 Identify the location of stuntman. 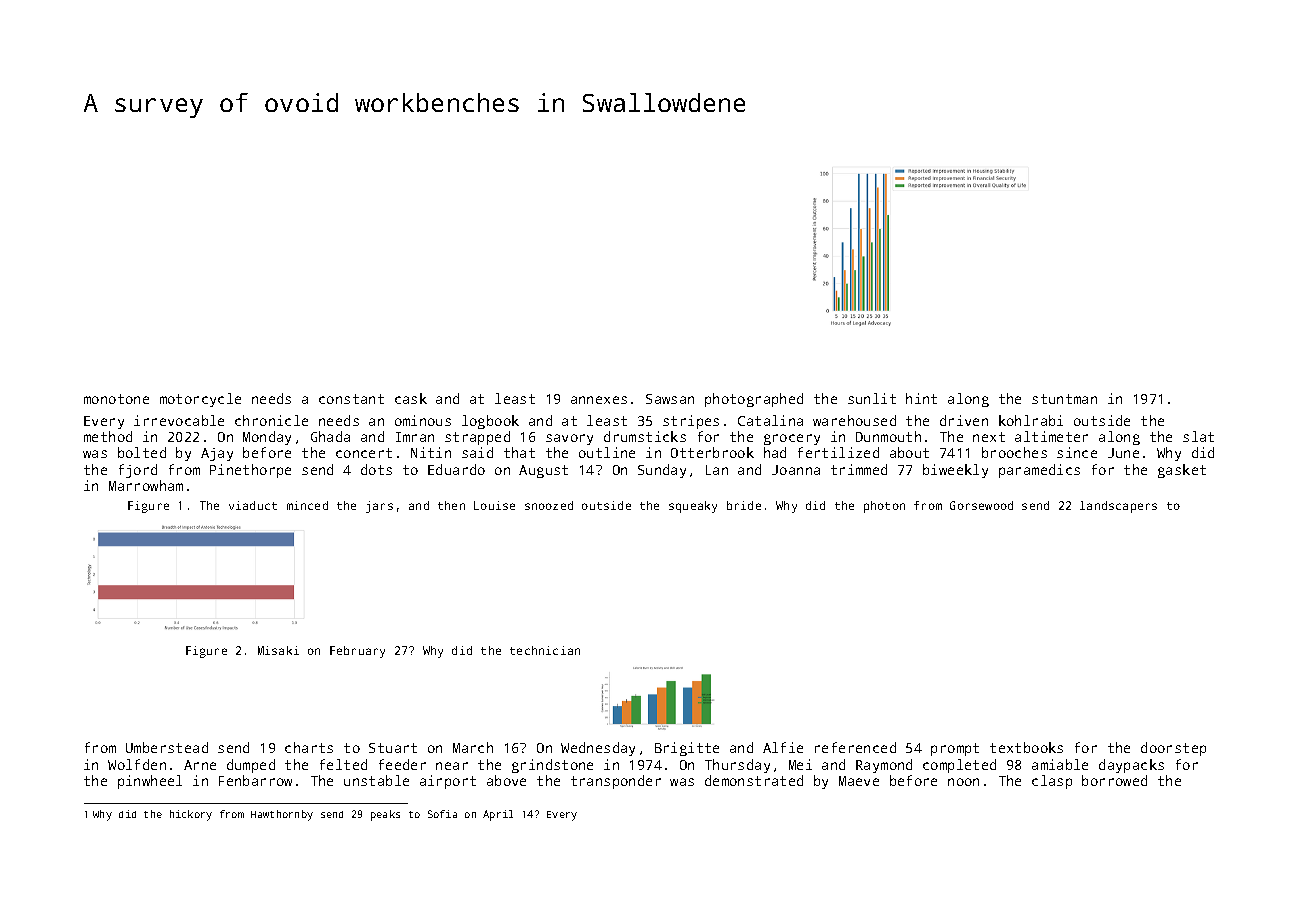
(1064, 399).
